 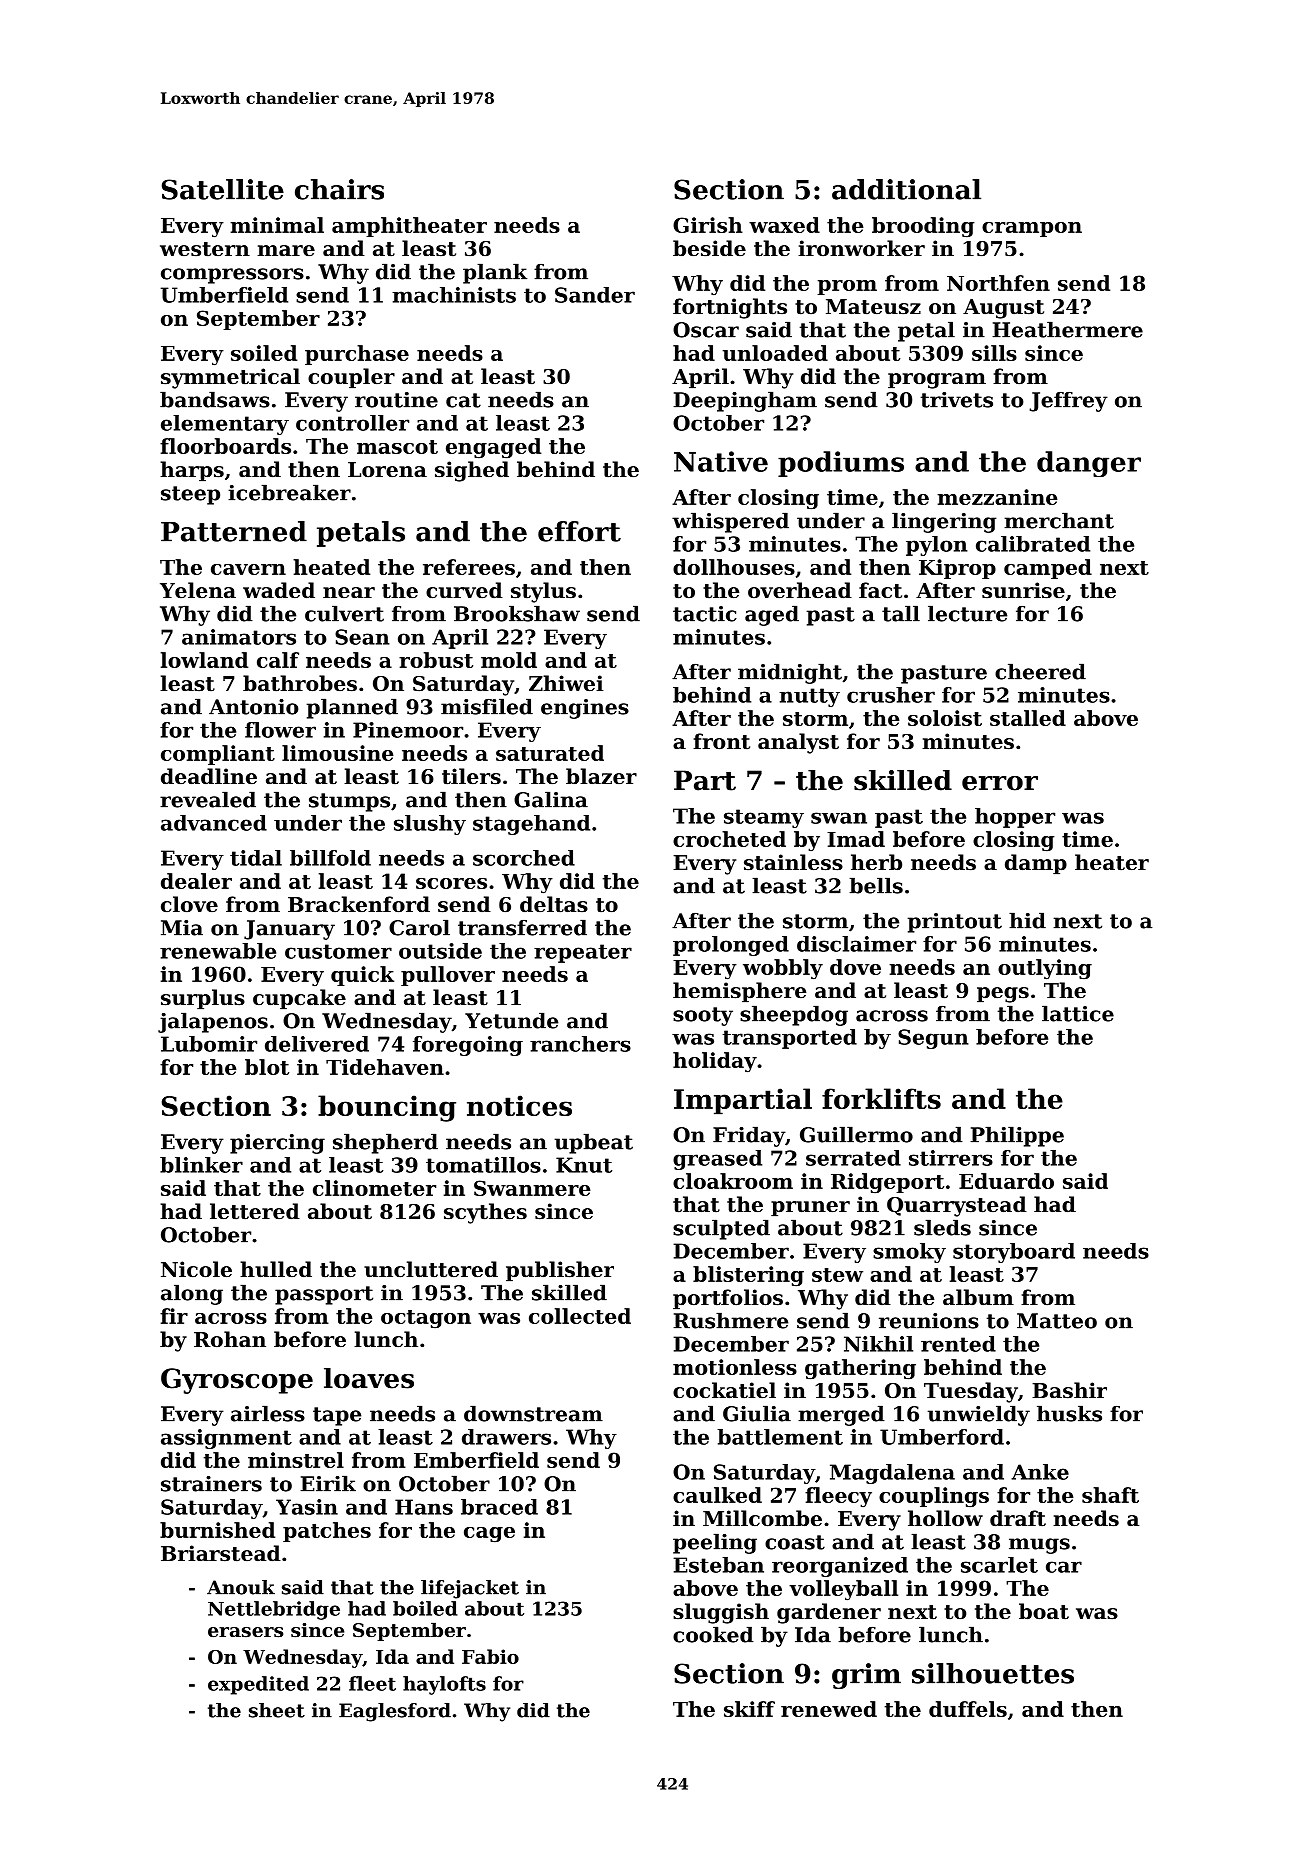 I want to click on crusher, so click(x=891, y=695).
